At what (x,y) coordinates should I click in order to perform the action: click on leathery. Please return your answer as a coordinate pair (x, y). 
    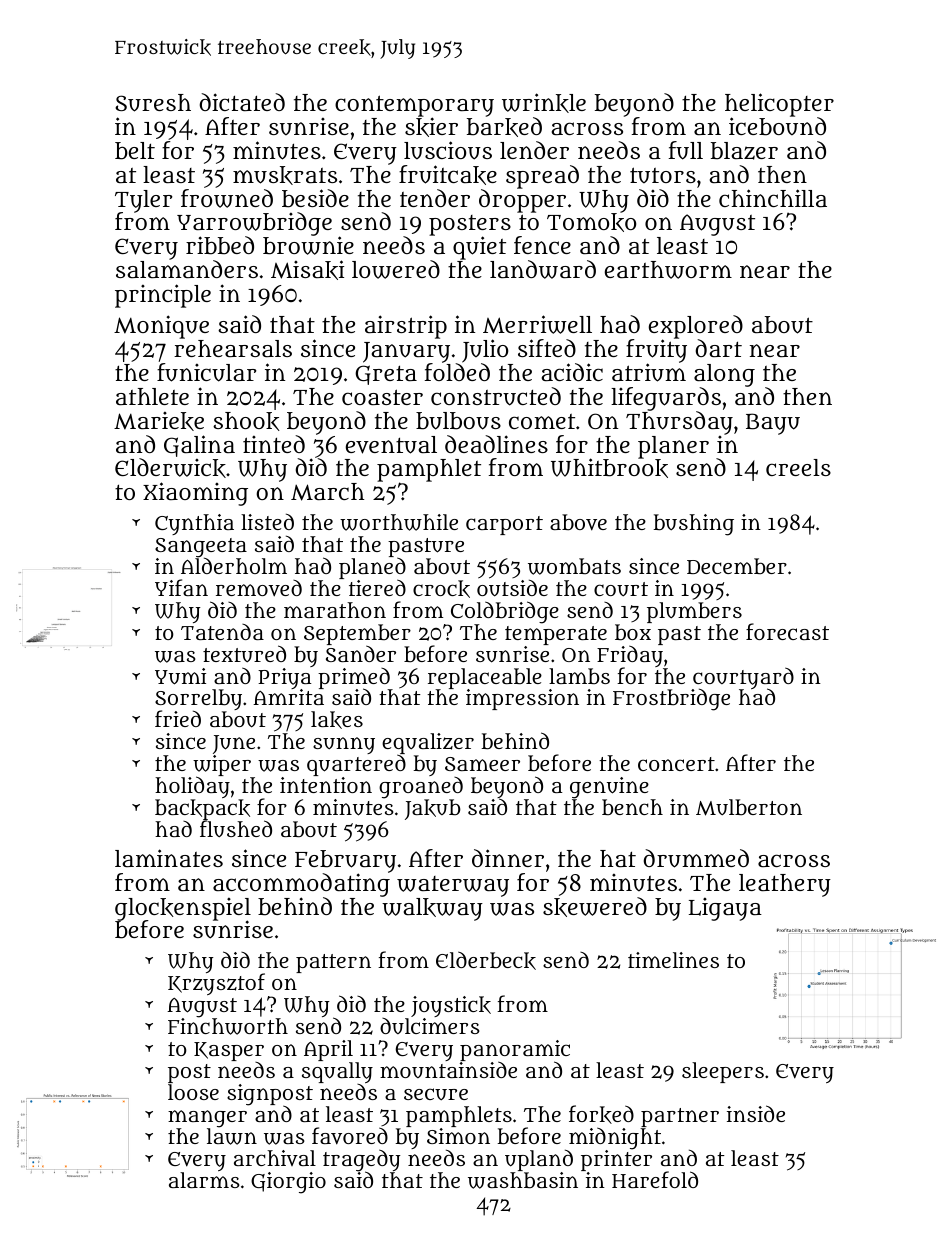
    Looking at the image, I should click on (785, 885).
